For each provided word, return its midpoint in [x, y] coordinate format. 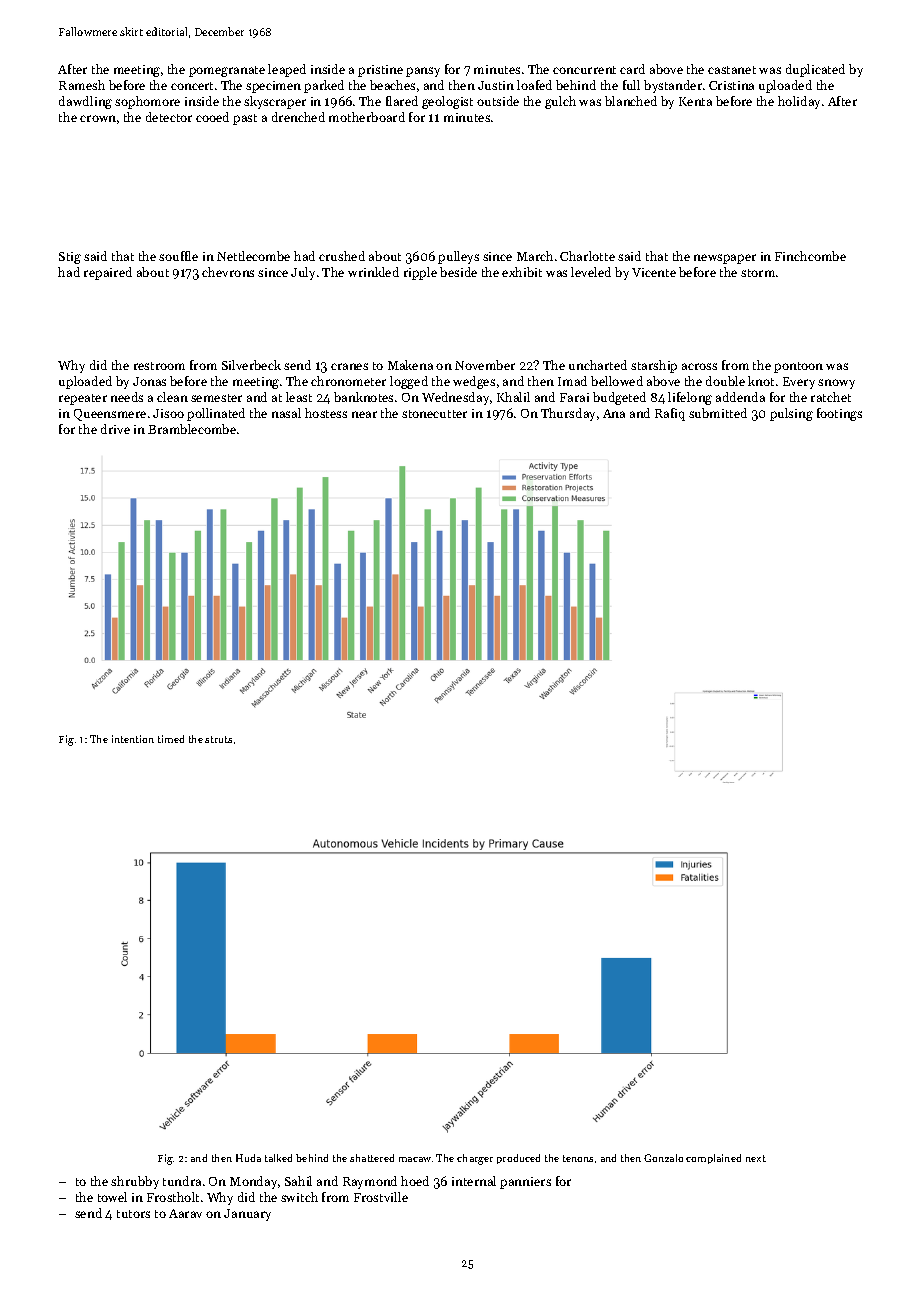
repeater [83, 399]
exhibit [522, 272]
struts [218, 739]
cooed [212, 117]
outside [498, 101]
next [756, 1158]
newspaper [725, 259]
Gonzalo [663, 1158]
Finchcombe [810, 256]
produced [518, 1159]
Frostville [381, 1197]
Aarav [185, 1213]
